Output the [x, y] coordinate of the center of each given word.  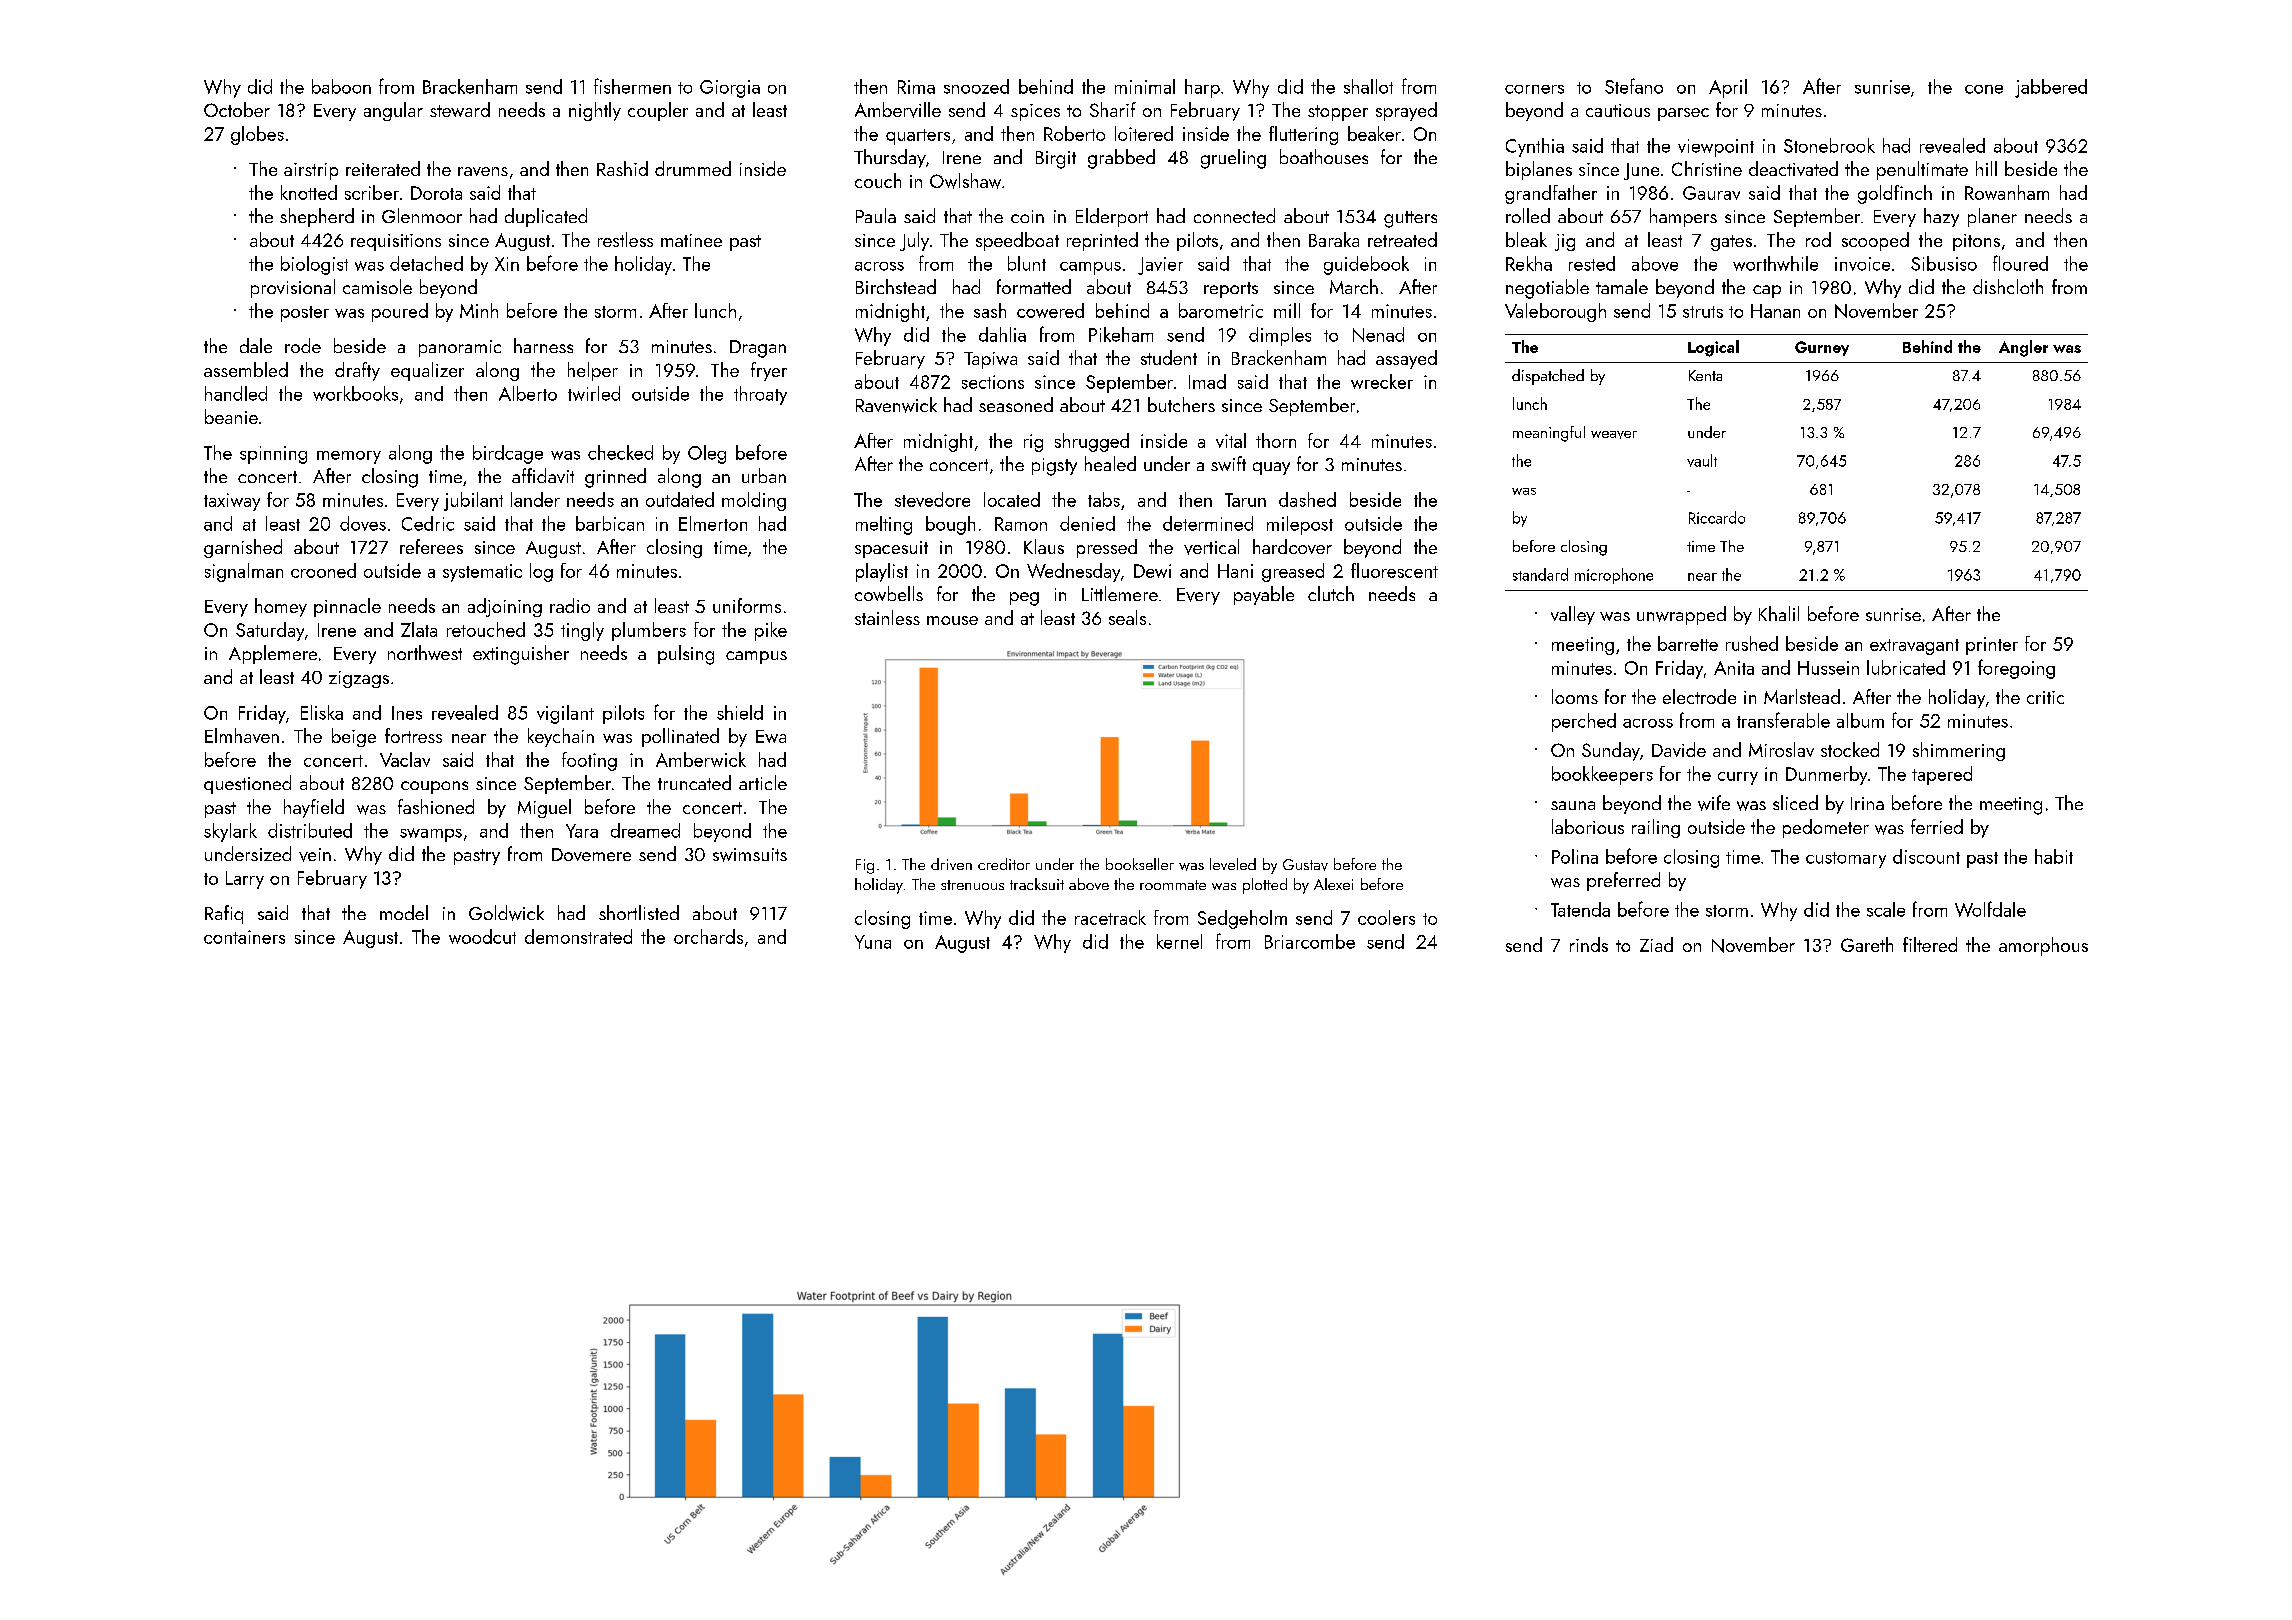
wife [1714, 803]
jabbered [2051, 88]
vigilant [565, 714]
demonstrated [578, 936]
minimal [1145, 86]
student [1169, 357]
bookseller [1140, 864]
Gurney [1822, 348]
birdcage [508, 454]
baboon [341, 86]
